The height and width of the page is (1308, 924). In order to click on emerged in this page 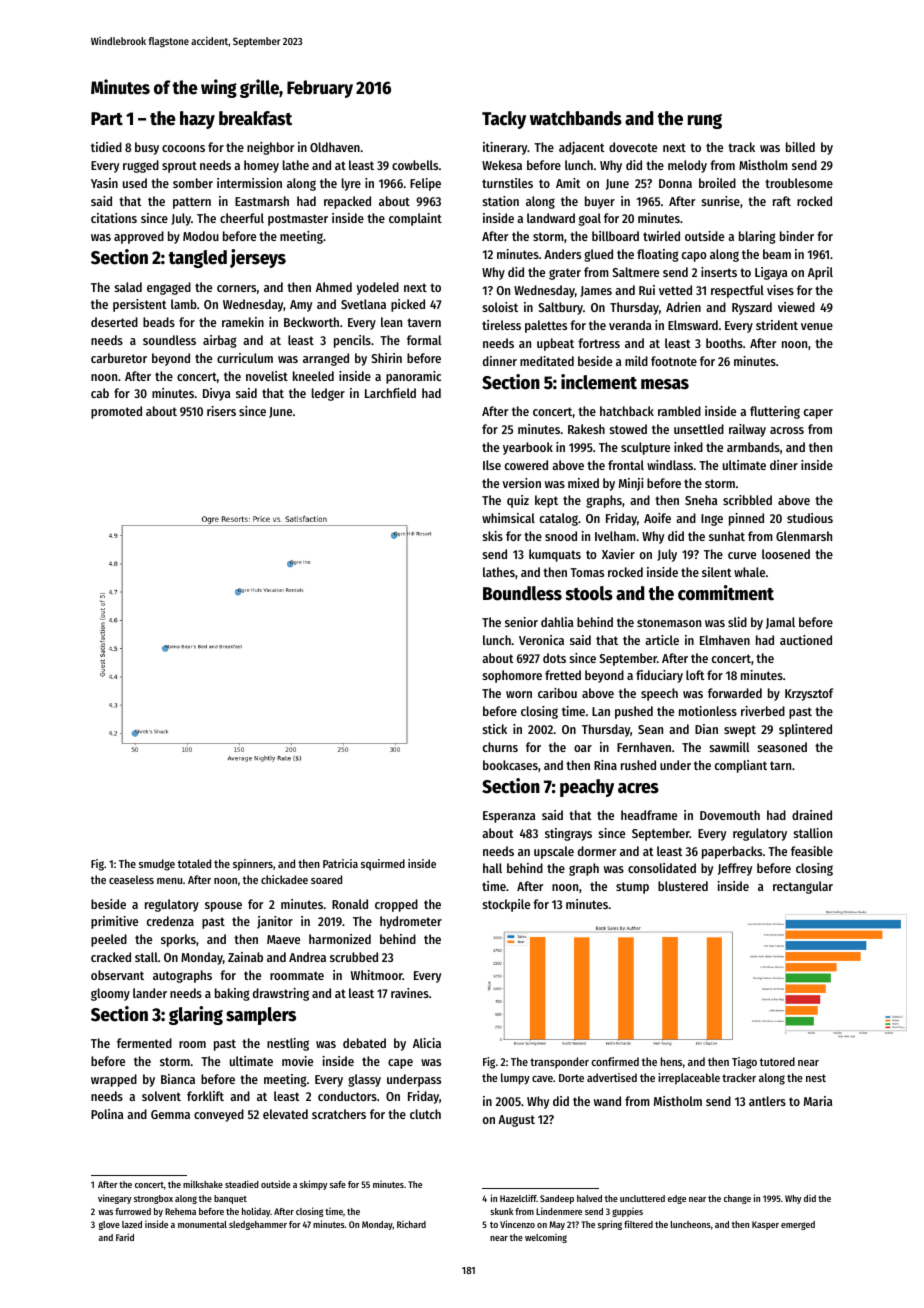, I will do `click(798, 1225)`.
